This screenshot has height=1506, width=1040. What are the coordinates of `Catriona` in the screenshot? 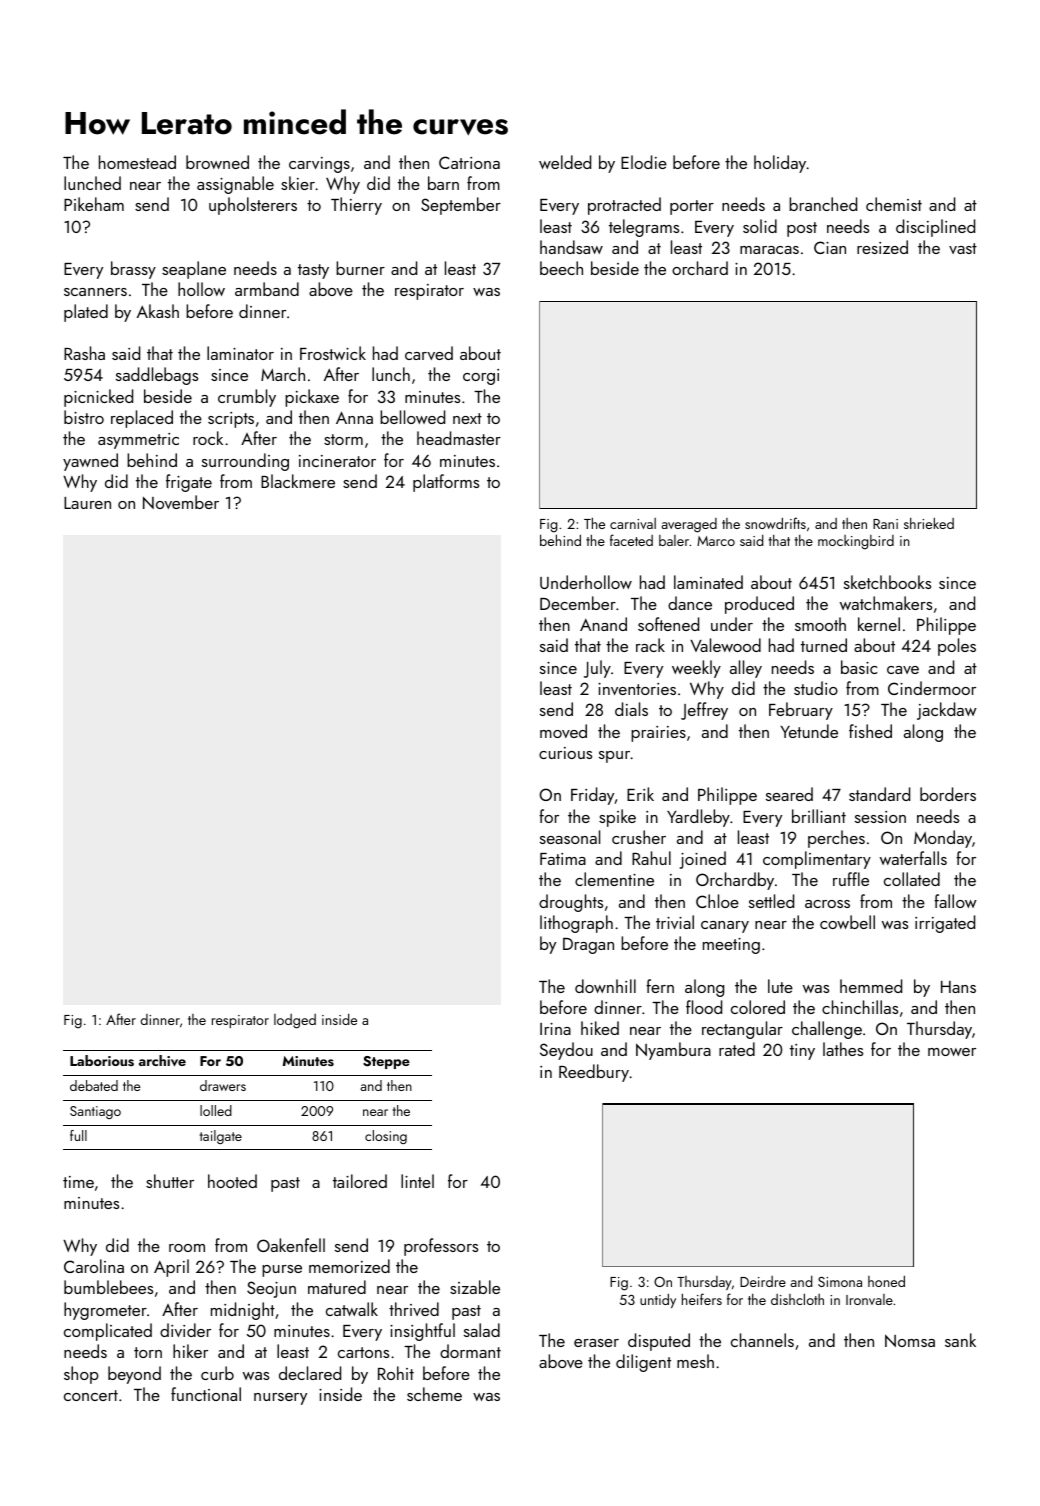 It's located at (469, 162).
